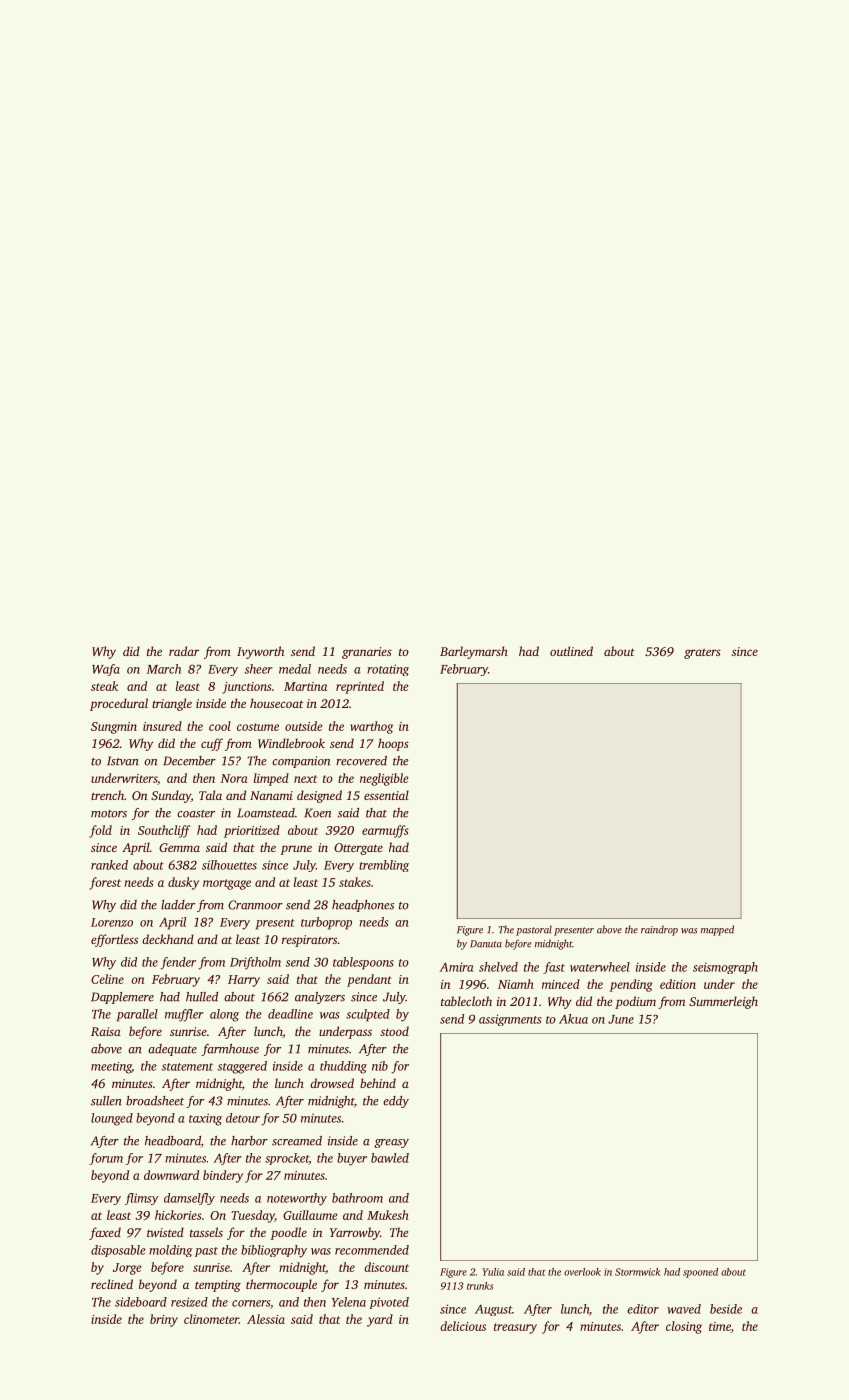 The image size is (849, 1400). I want to click on Wafa, so click(106, 670).
